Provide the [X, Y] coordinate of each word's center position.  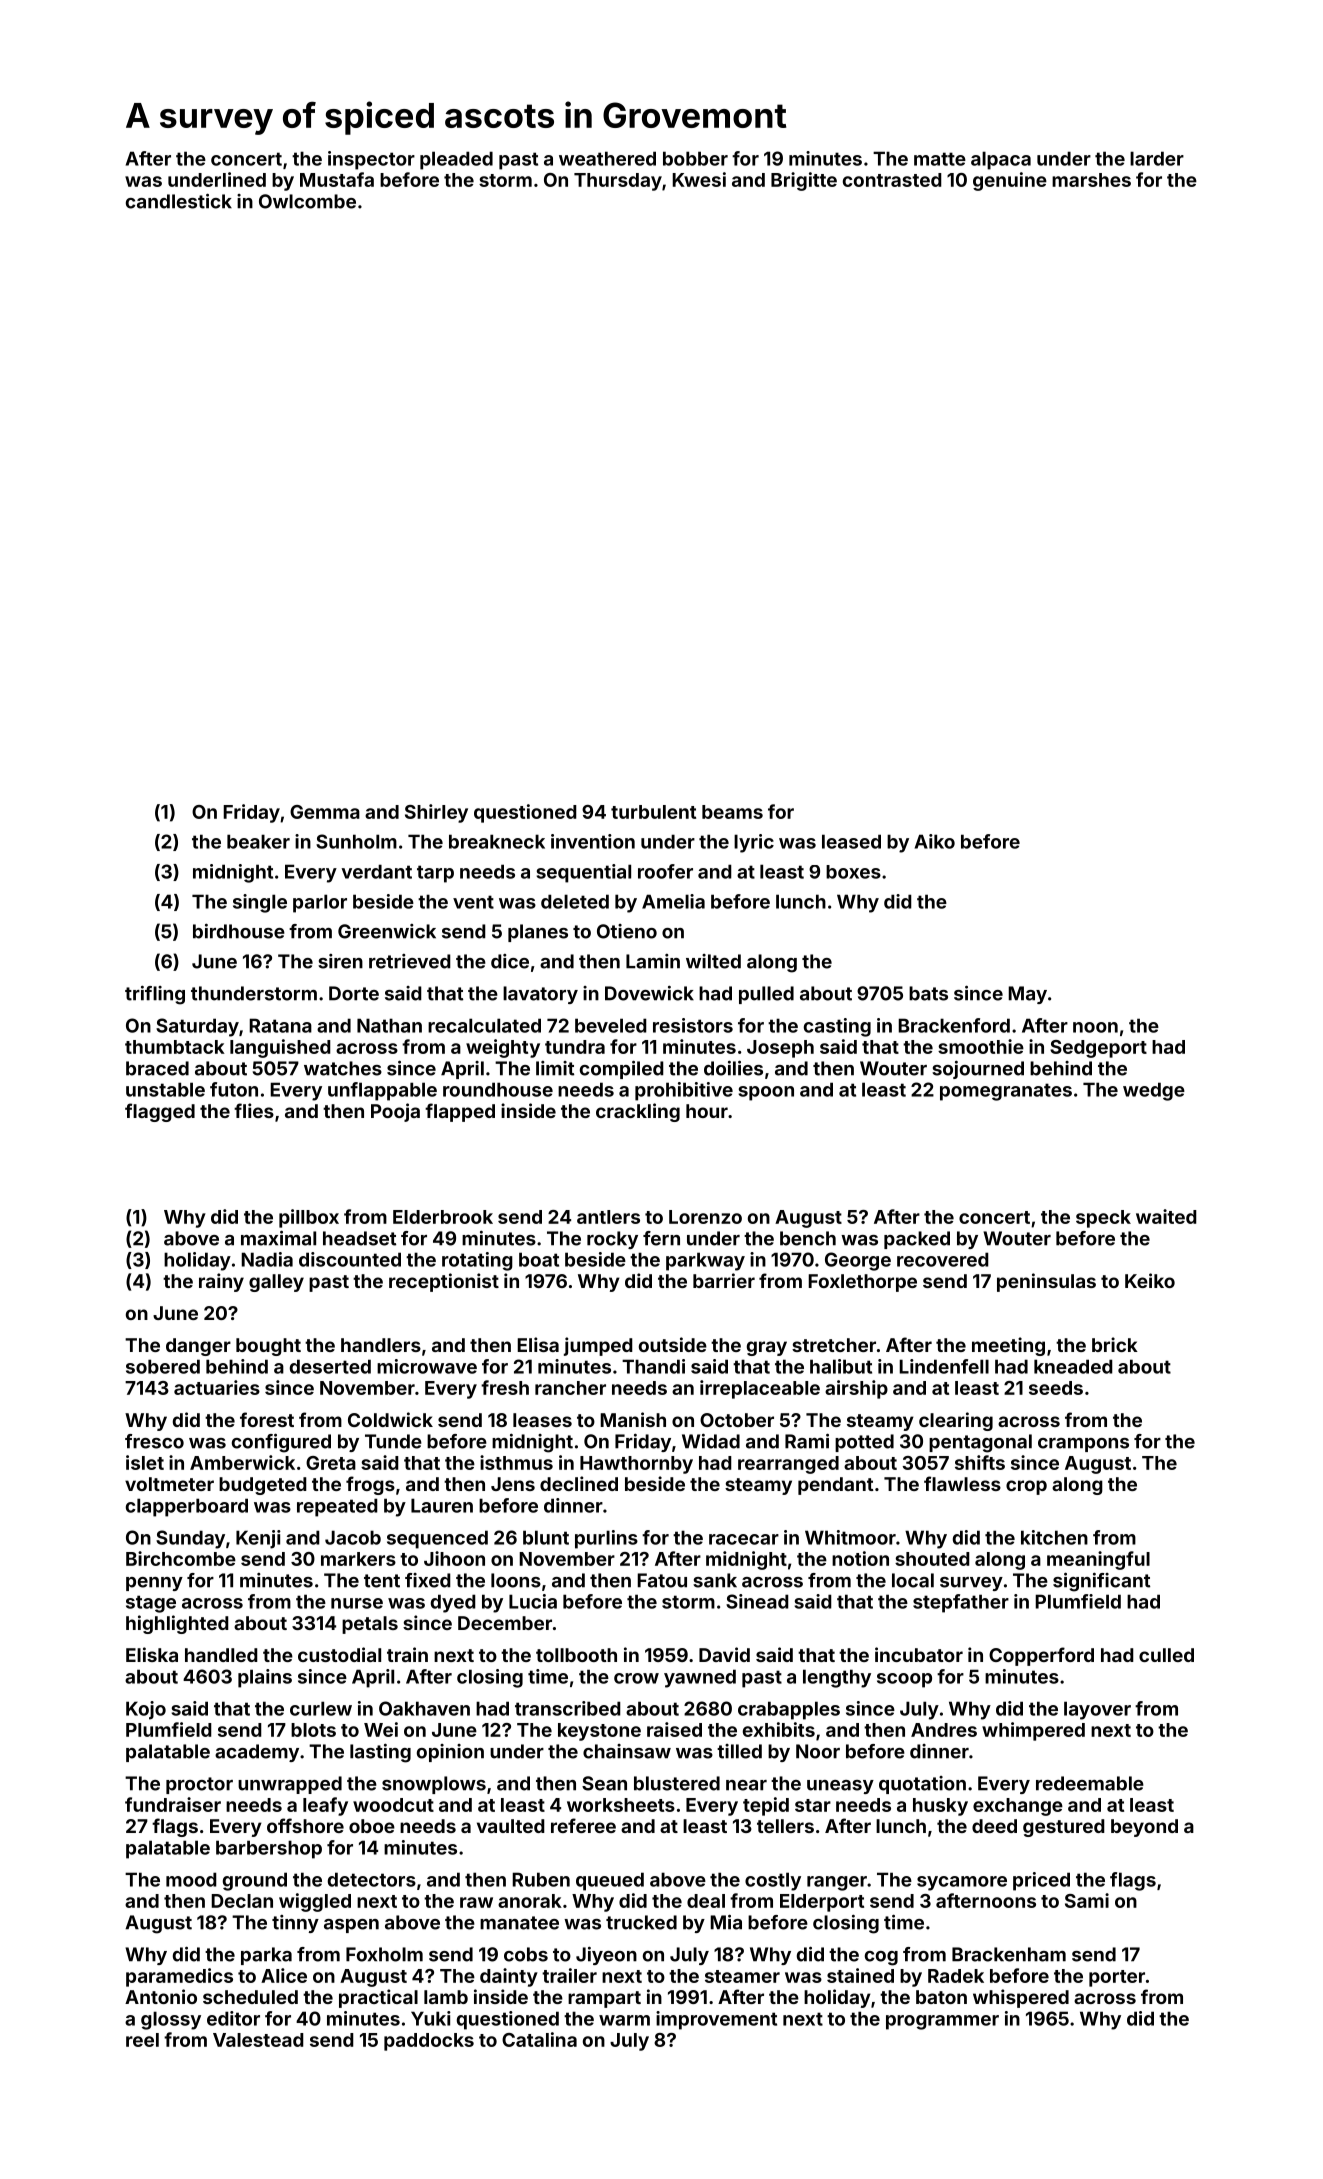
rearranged [788, 1465]
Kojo [146, 1710]
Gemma [325, 812]
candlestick [179, 201]
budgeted [263, 1486]
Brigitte [804, 181]
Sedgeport [1098, 1049]
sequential [583, 873]
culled [1166, 1655]
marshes [1091, 180]
